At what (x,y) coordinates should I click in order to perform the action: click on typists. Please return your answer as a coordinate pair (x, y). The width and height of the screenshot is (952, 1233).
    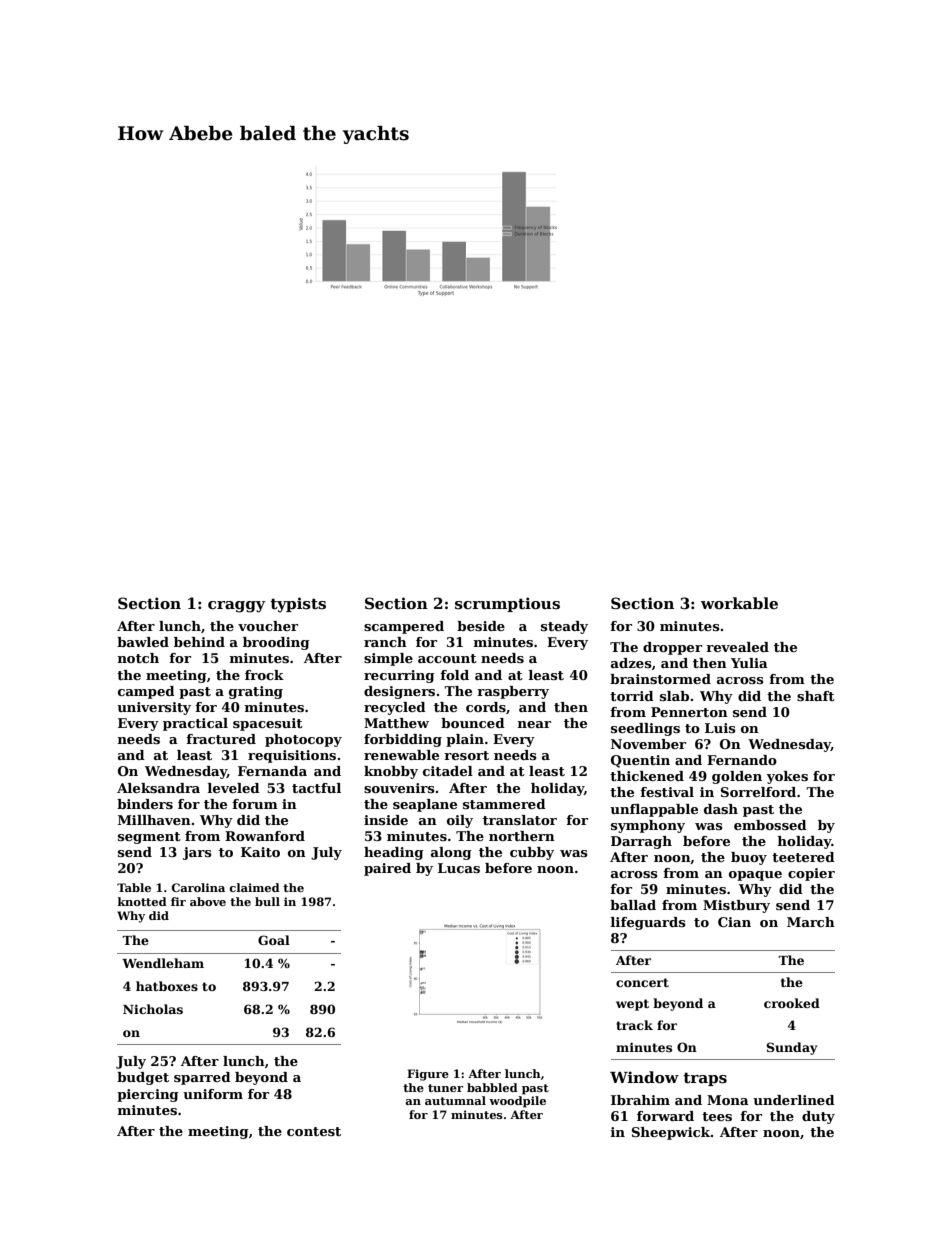
    Looking at the image, I should click on (298, 605).
